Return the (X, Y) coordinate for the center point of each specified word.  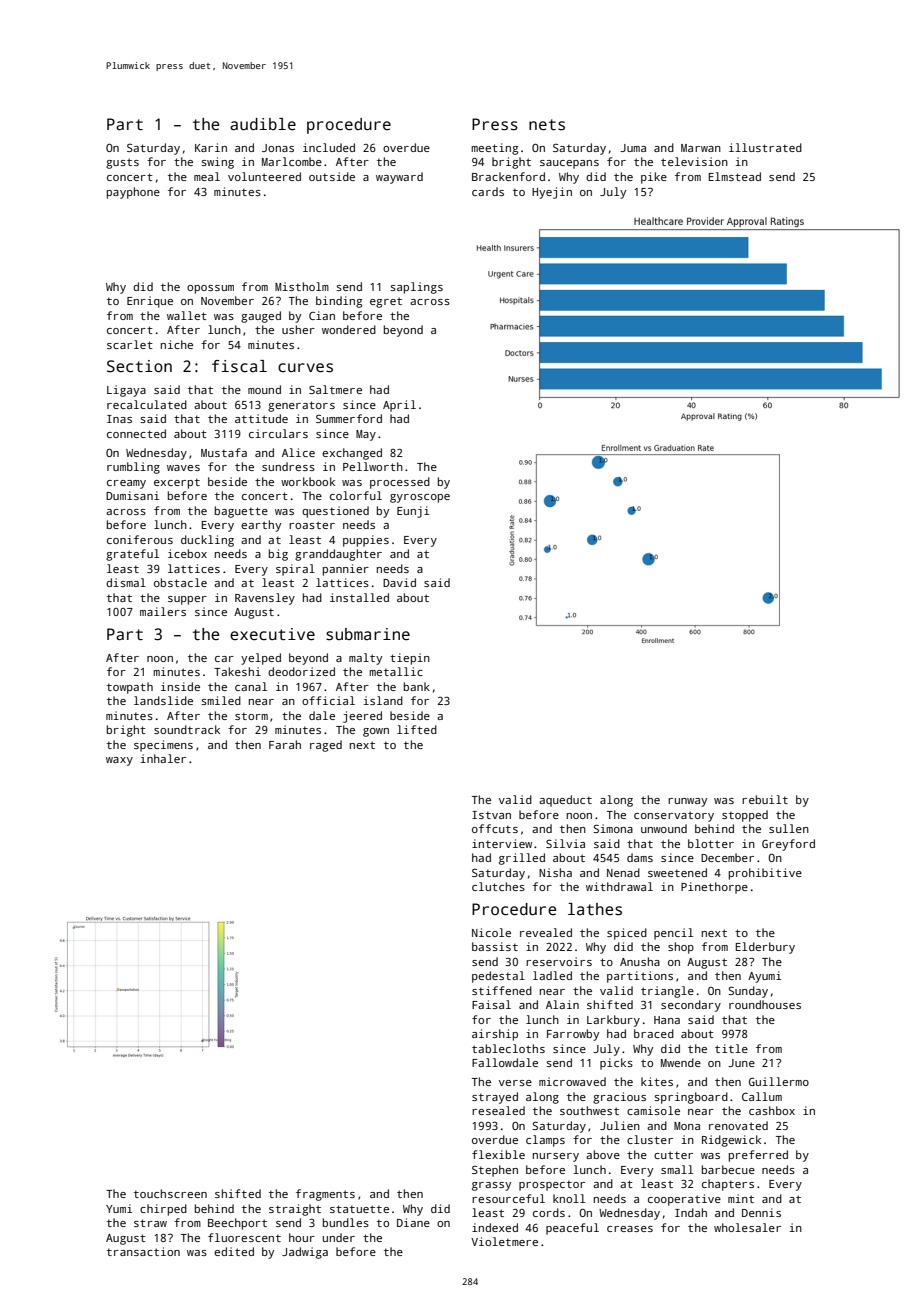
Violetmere (504, 1241)
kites (657, 1081)
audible (263, 124)
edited (234, 1251)
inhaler (163, 758)
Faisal (491, 1004)
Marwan (701, 148)
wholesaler (747, 1227)
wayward (399, 178)
